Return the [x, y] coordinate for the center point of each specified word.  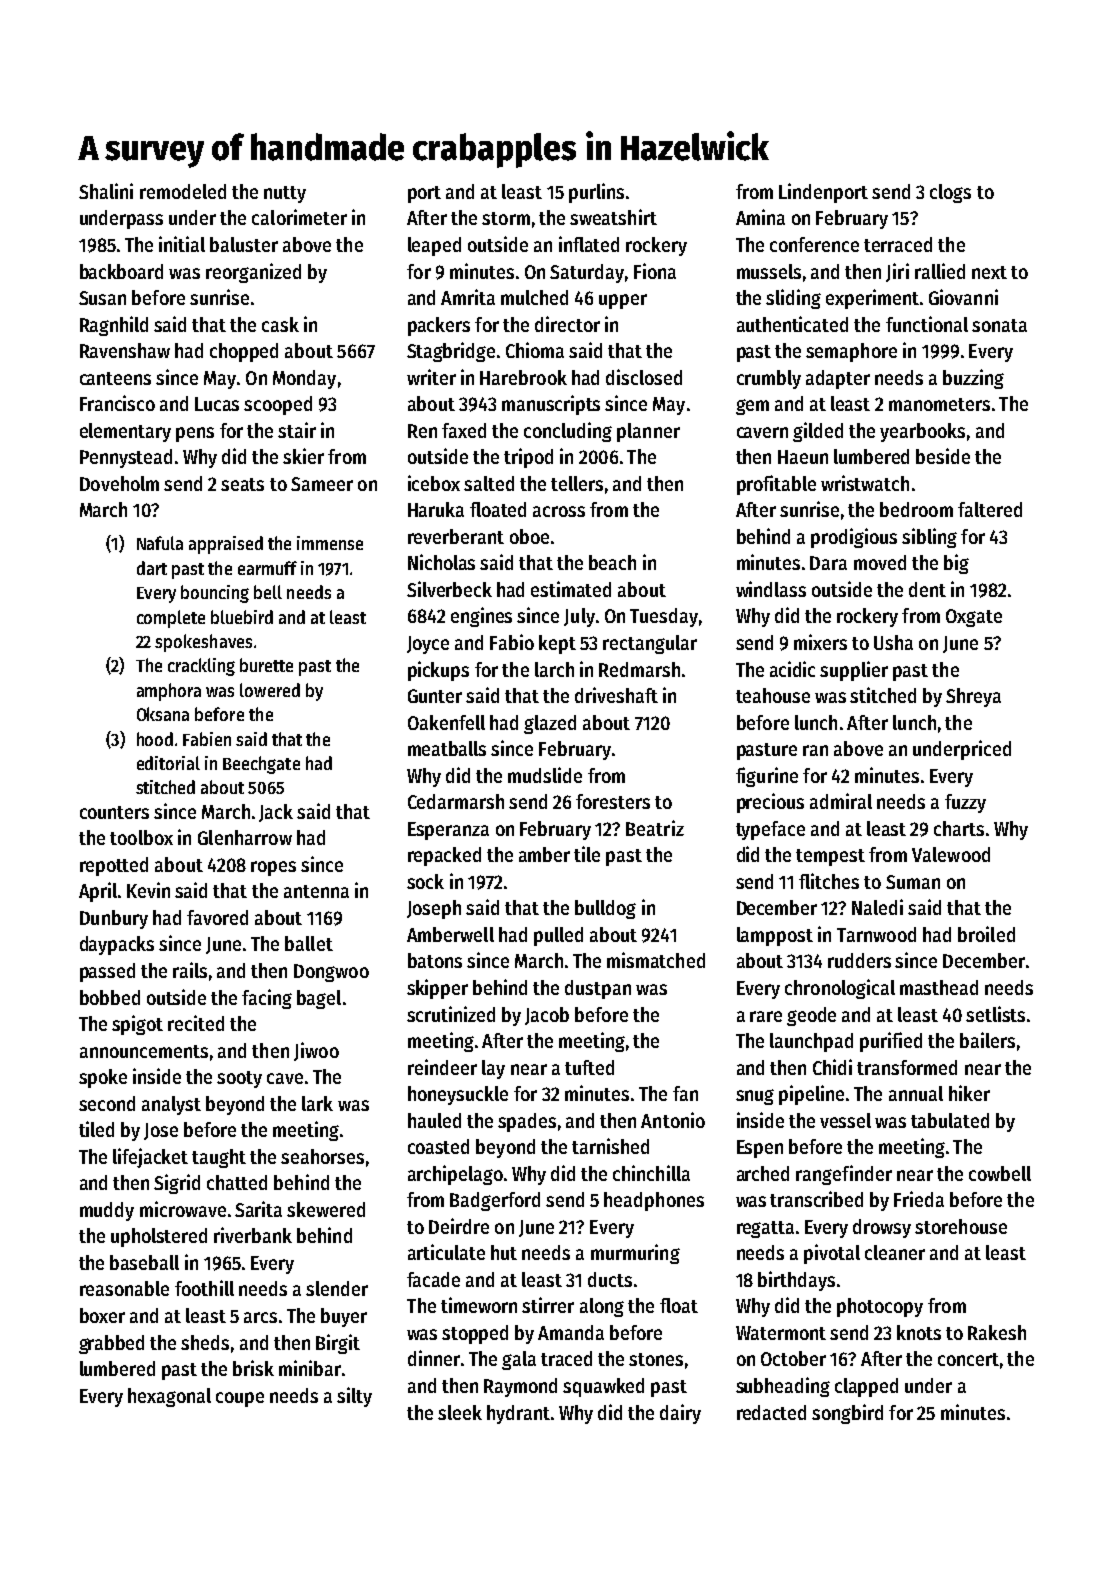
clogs [950, 193]
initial [182, 244]
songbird [847, 1414]
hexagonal [169, 1397]
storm [506, 218]
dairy [680, 1414]
